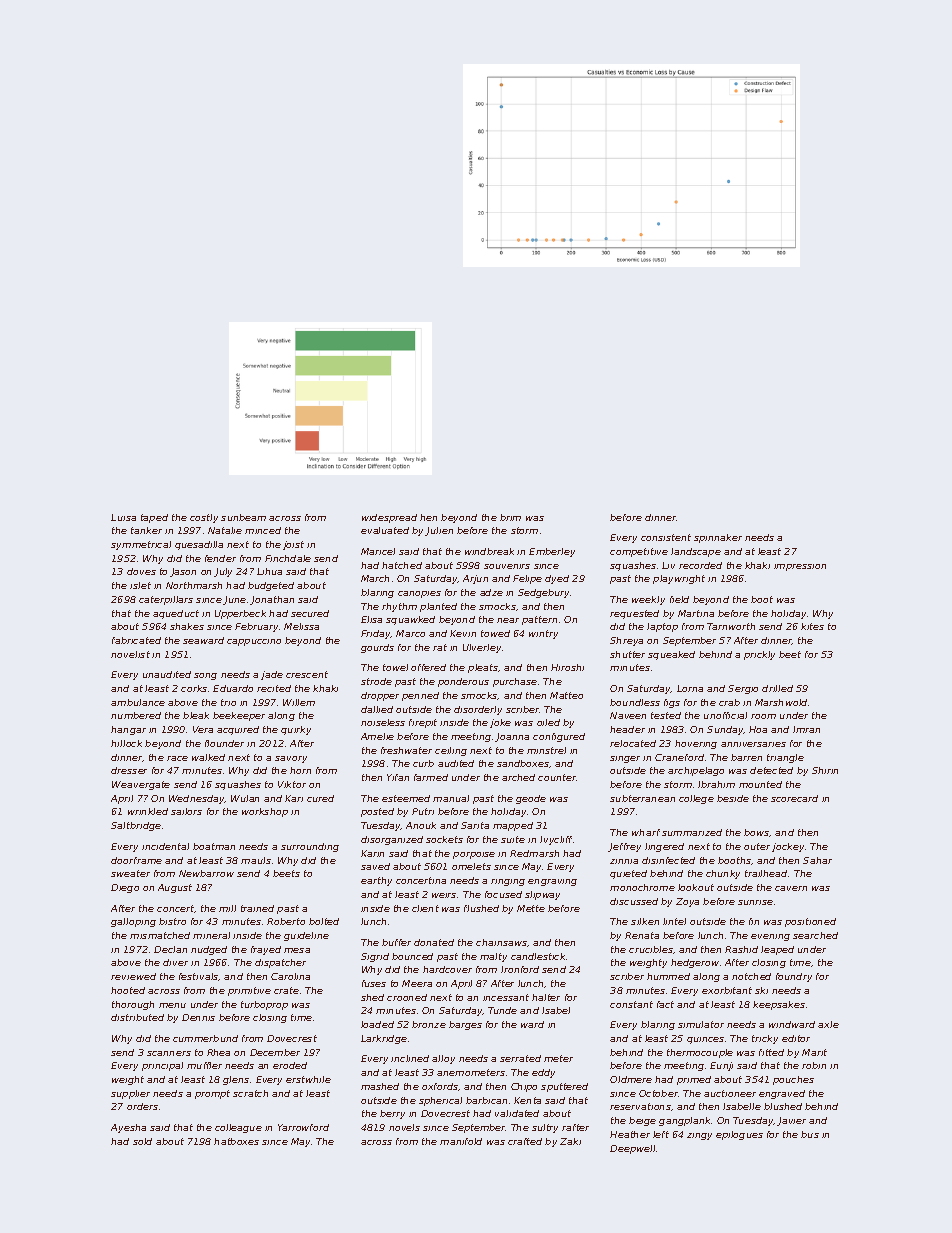 This image has width=952, height=1233. I want to click on Eunji, so click(721, 1066).
